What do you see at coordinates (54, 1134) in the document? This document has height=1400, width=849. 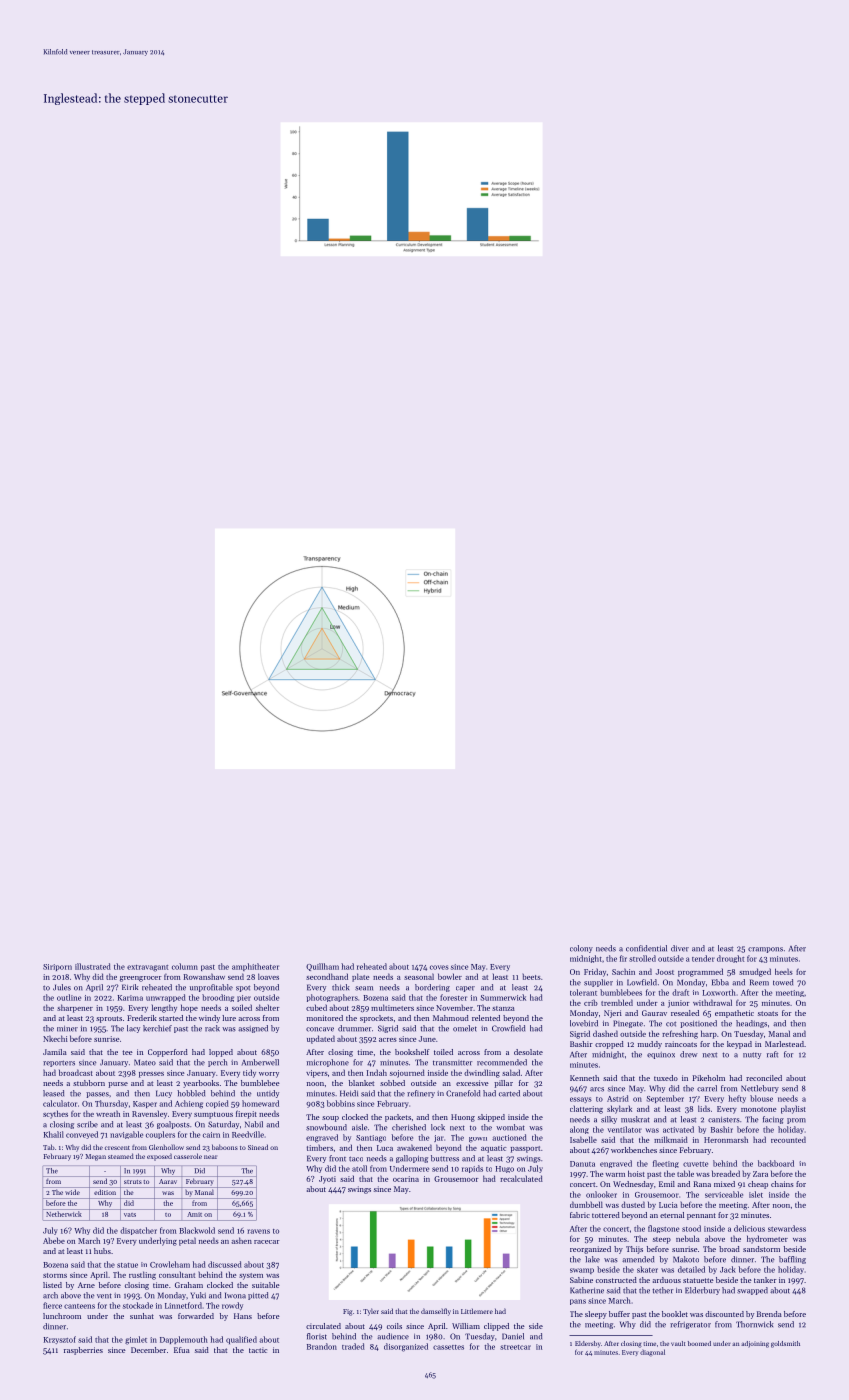 I see `Khalil` at bounding box center [54, 1134].
